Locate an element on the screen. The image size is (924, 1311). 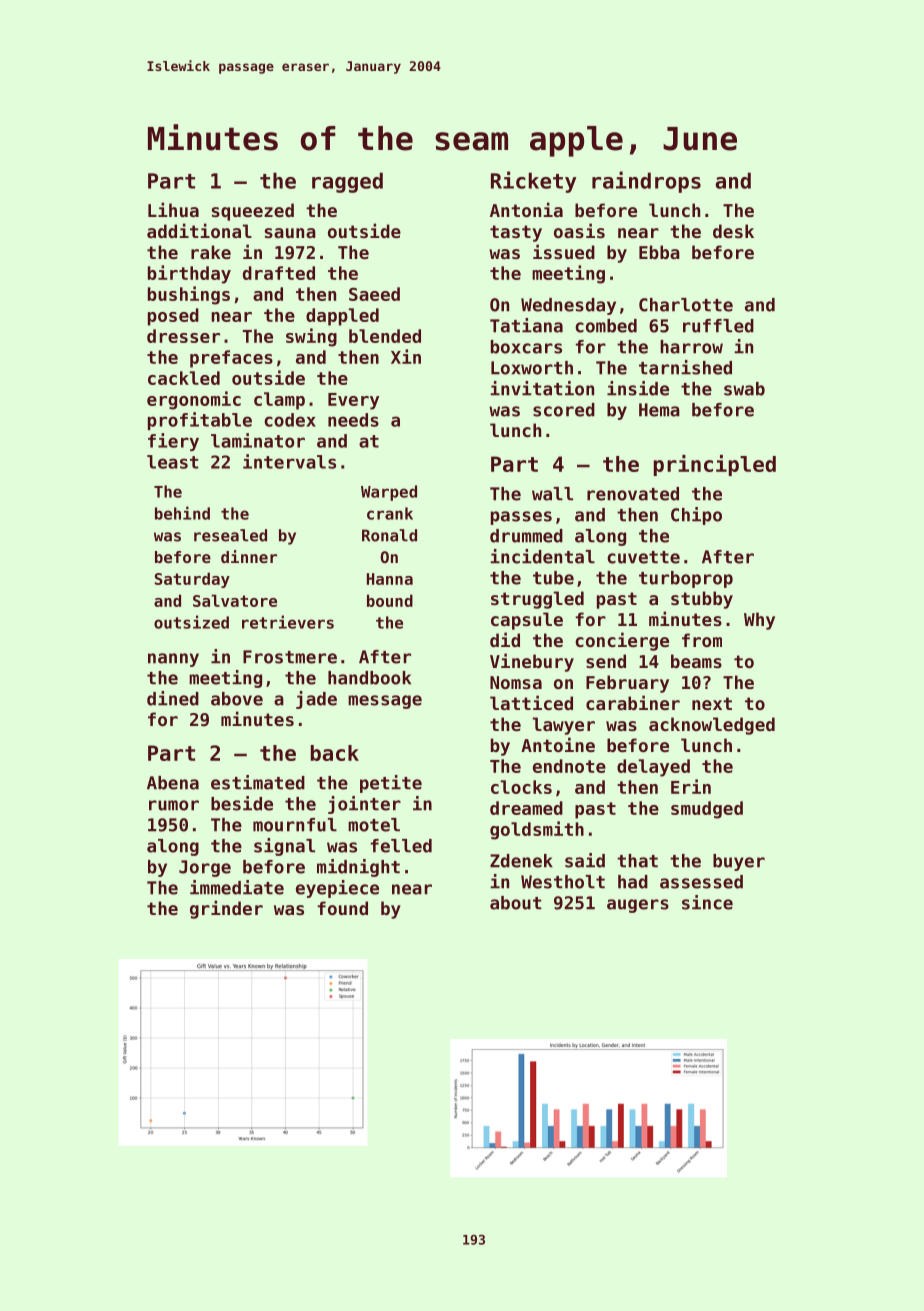
principled is located at coordinates (715, 465).
